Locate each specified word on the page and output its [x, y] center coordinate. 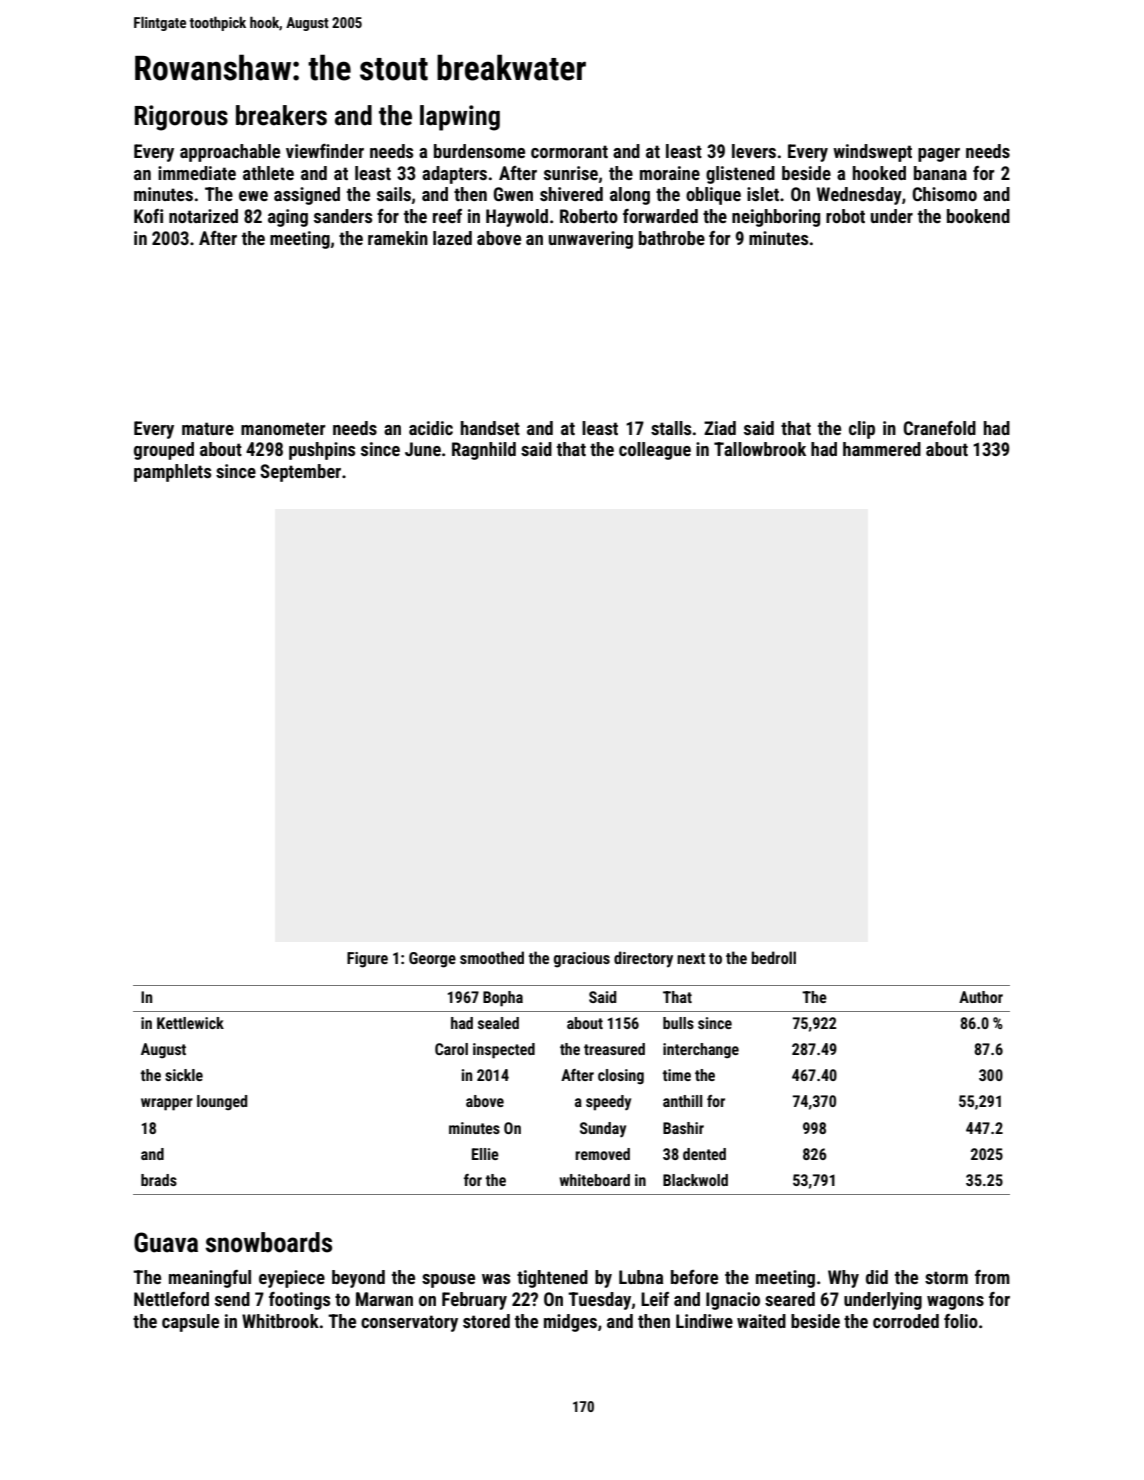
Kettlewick [190, 1023]
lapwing [460, 118]
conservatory [409, 1323]
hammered [882, 449]
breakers [281, 115]
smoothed [492, 957]
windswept [872, 153]
